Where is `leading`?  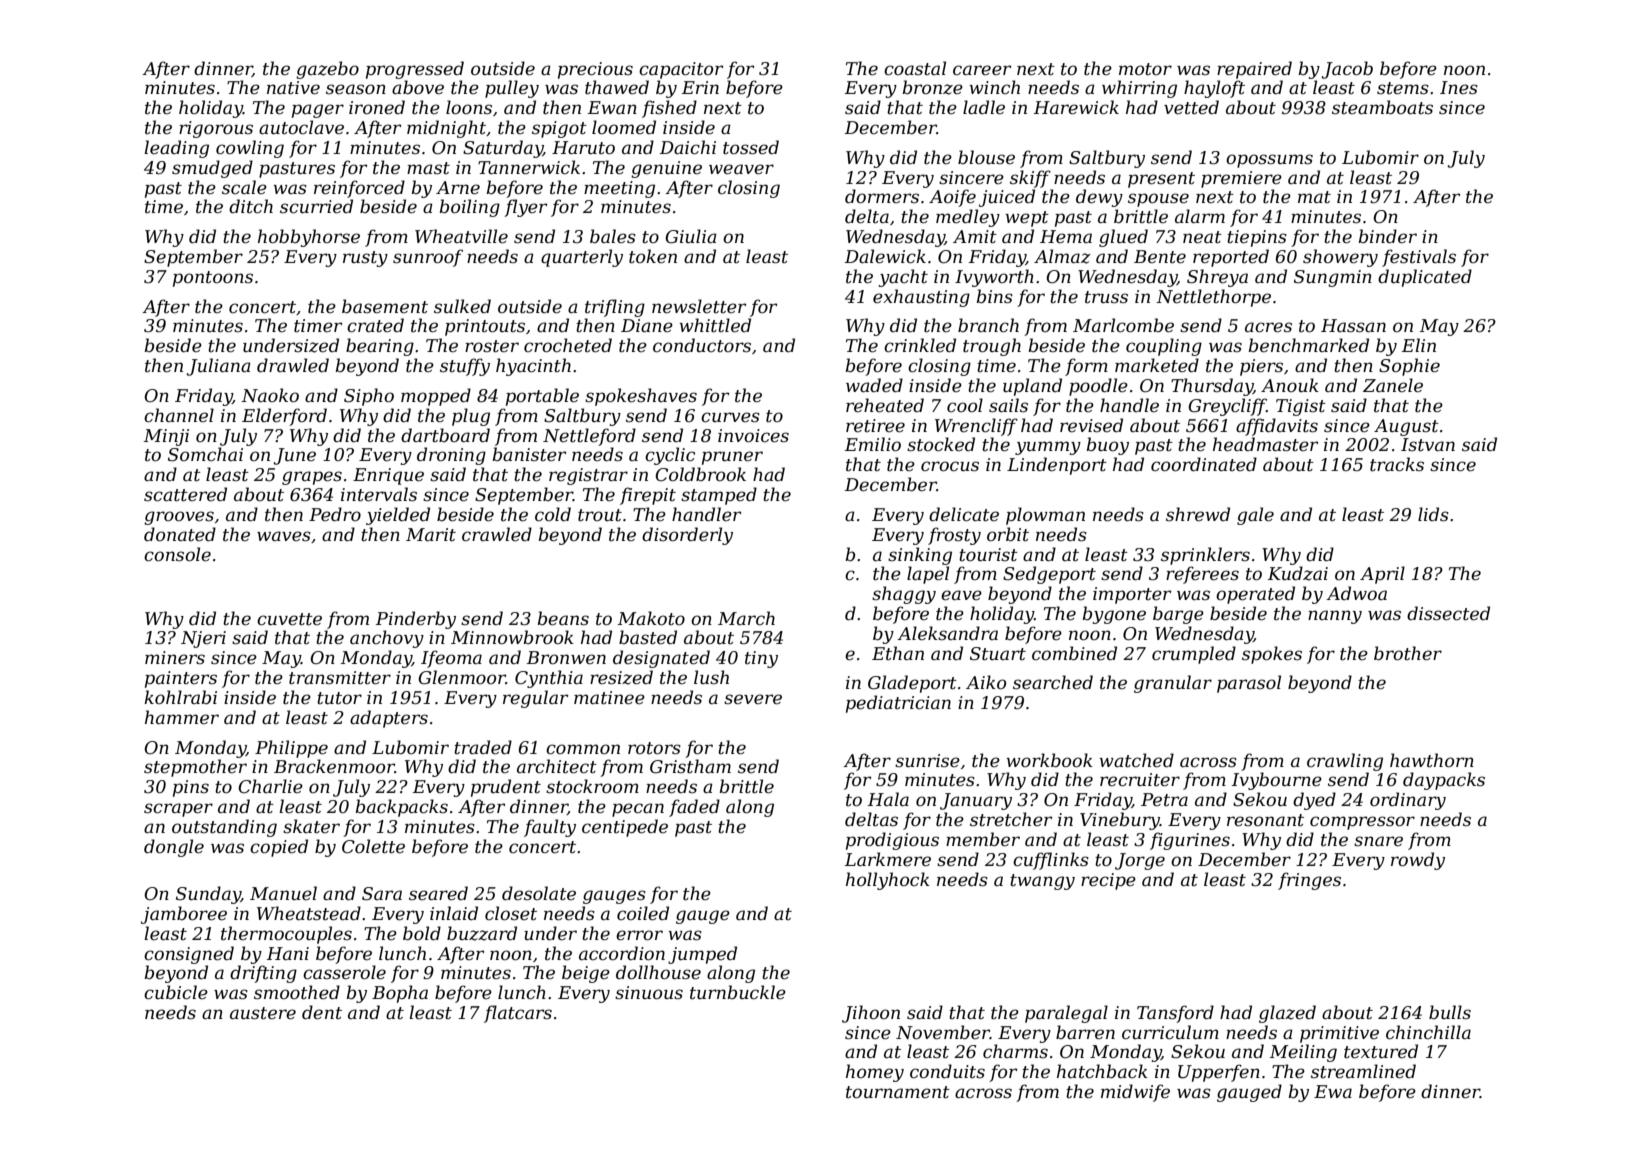
leading is located at coordinates (176, 149).
